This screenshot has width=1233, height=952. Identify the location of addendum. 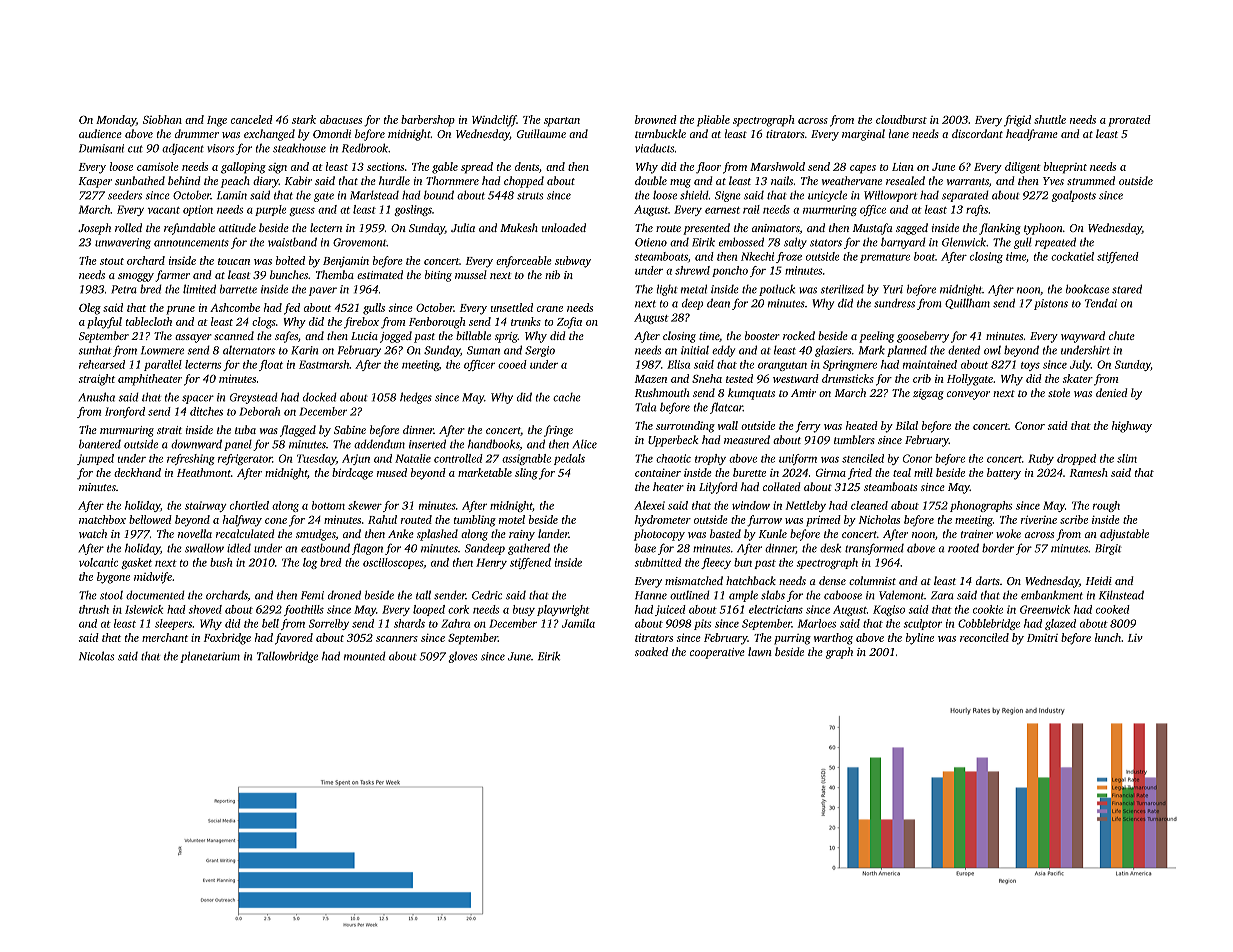
(379, 444).
